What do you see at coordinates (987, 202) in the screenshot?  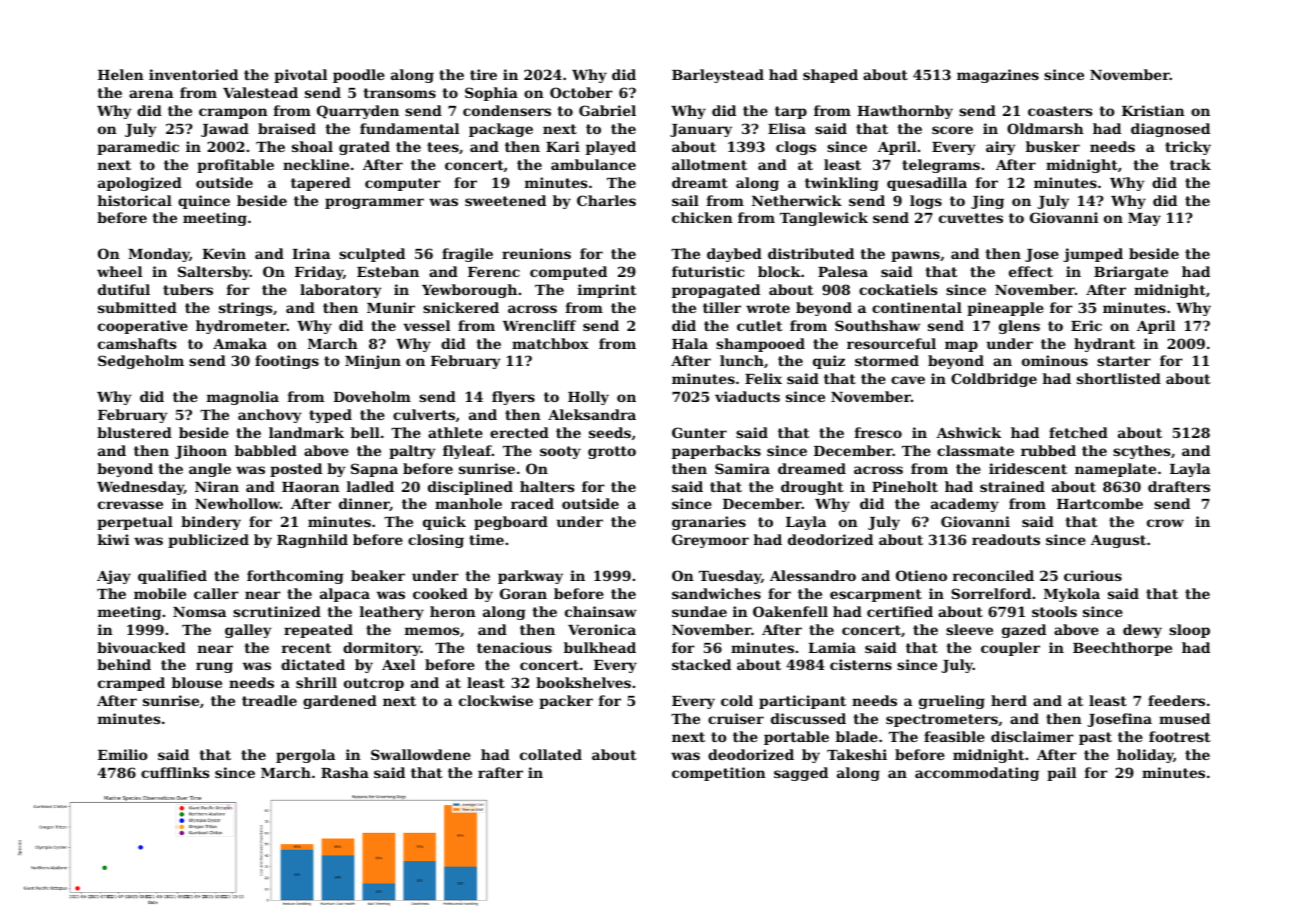 I see `Jing` at bounding box center [987, 202].
